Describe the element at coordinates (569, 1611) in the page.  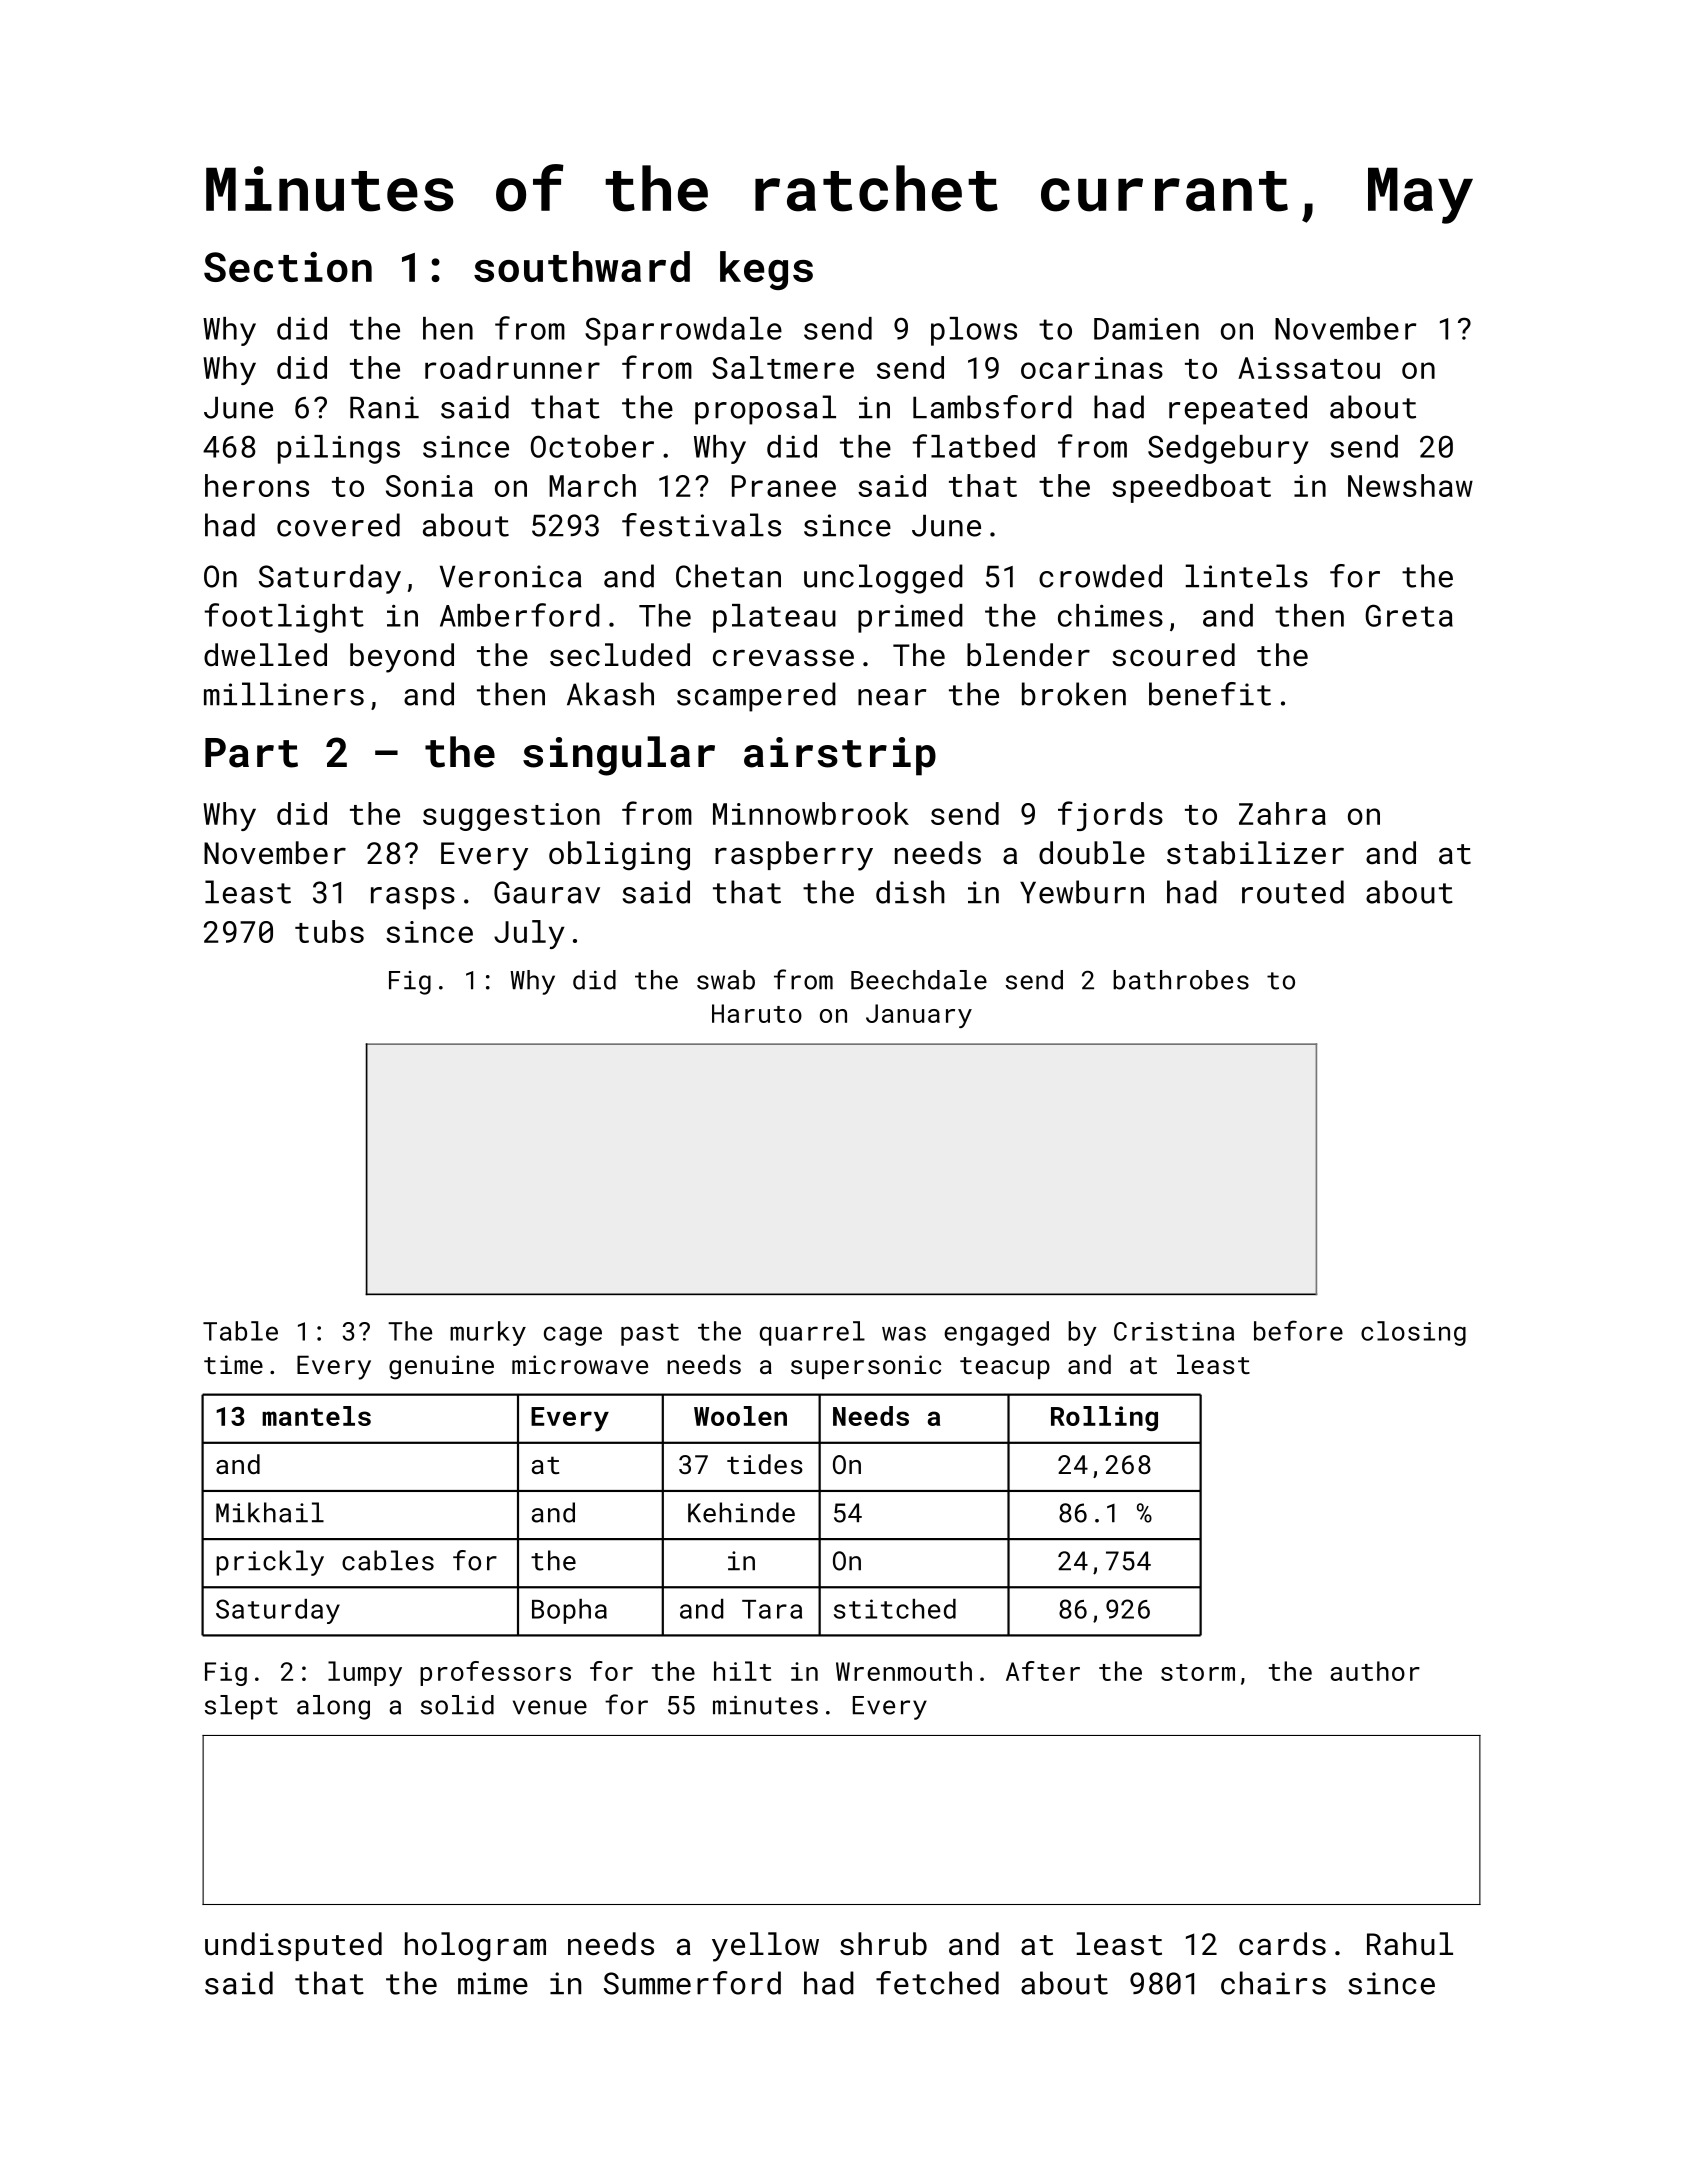
I see `Bopha` at that location.
